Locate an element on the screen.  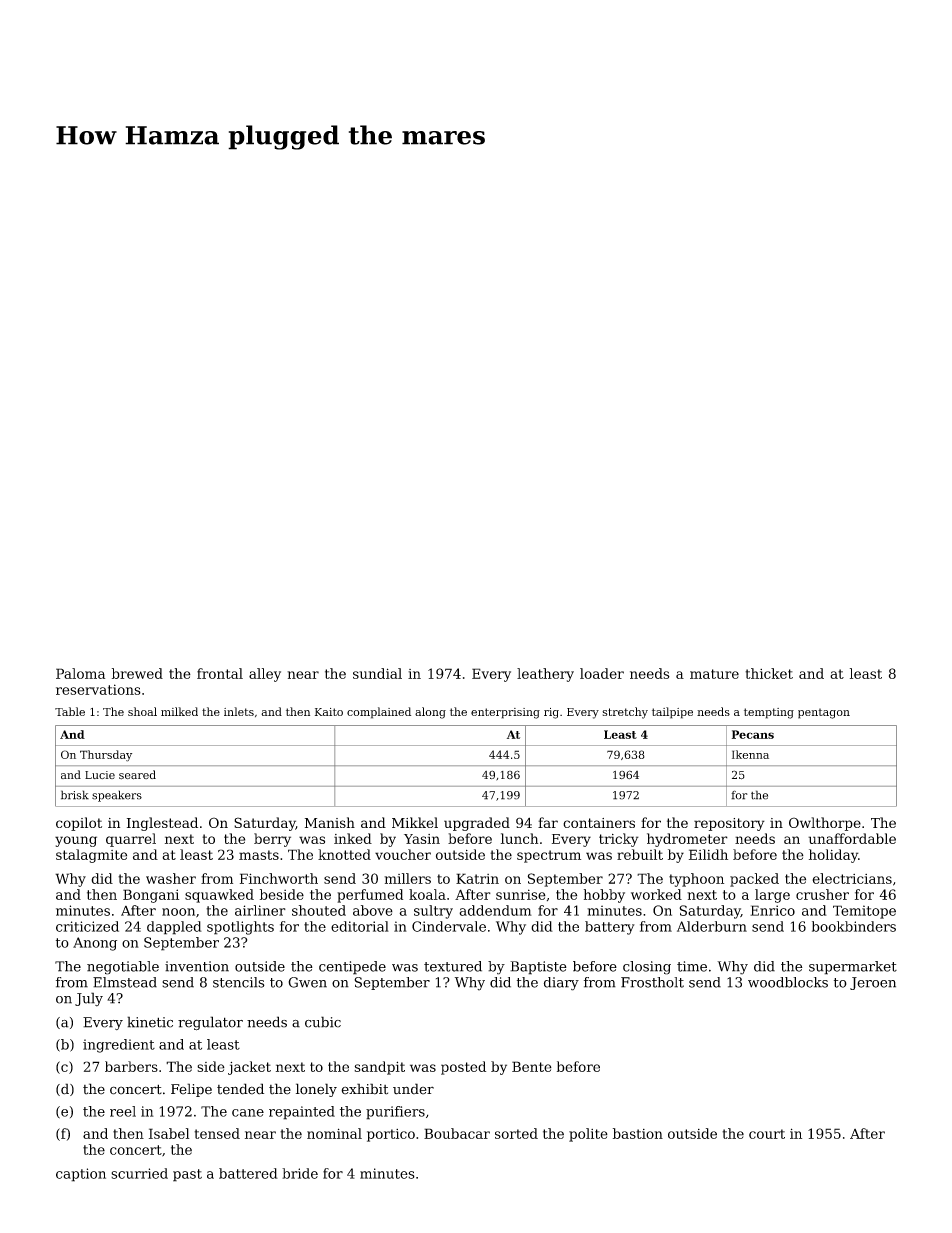
jacket is located at coordinates (249, 1068).
